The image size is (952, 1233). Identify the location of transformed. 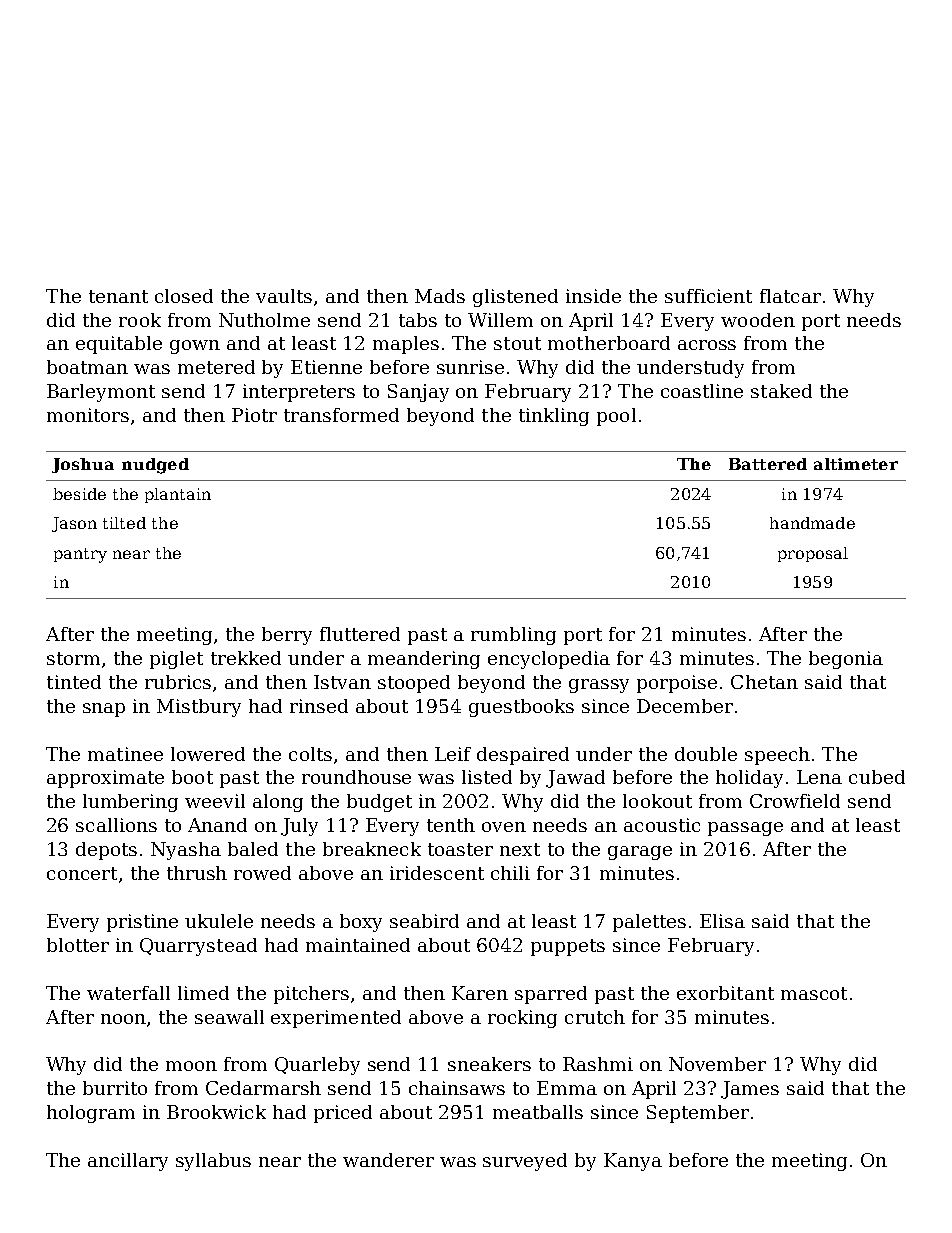
(341, 415).
